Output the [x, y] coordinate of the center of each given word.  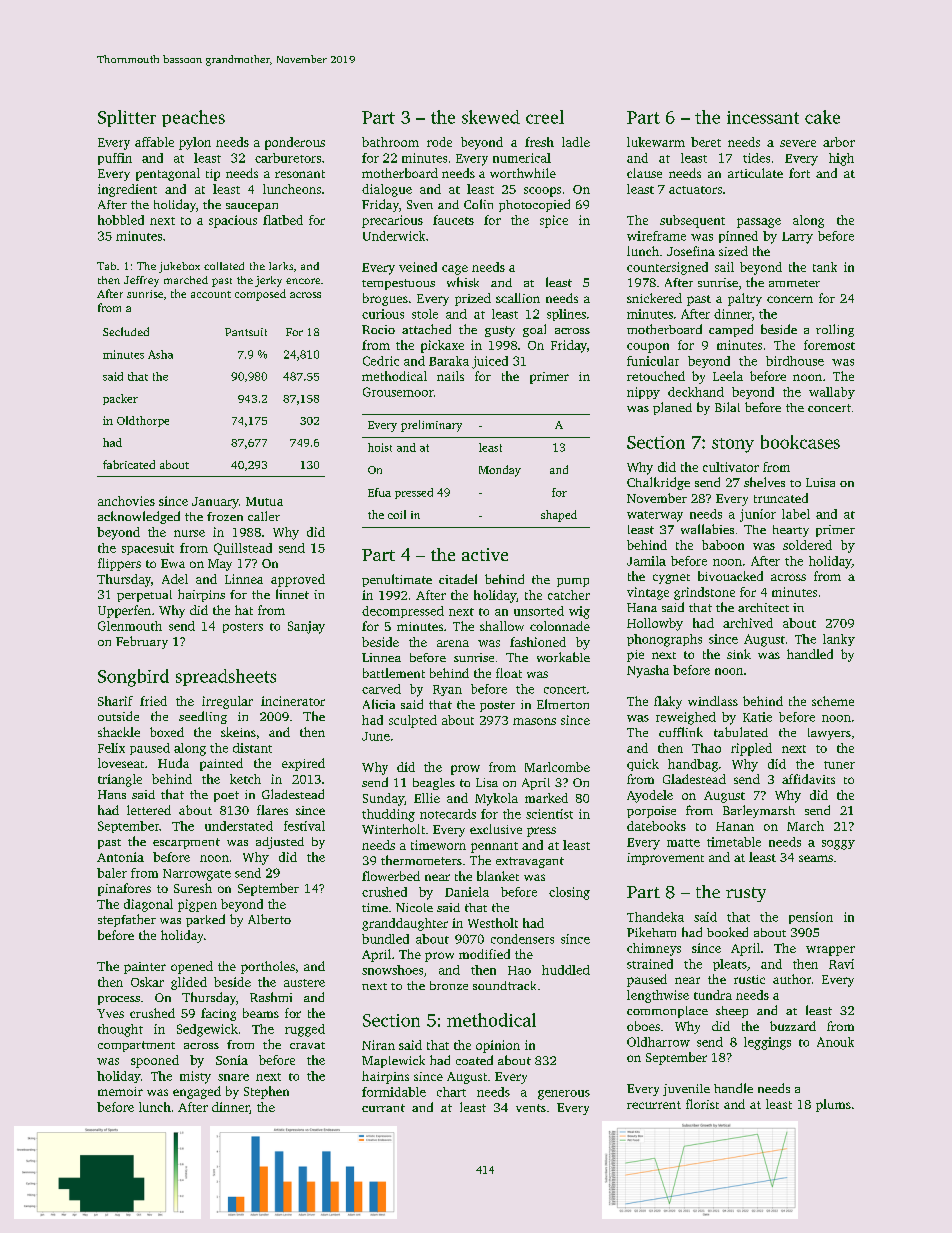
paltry [745, 299]
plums [833, 1105]
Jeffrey [141, 281]
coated [474, 1060]
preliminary [431, 426]
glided [189, 983]
